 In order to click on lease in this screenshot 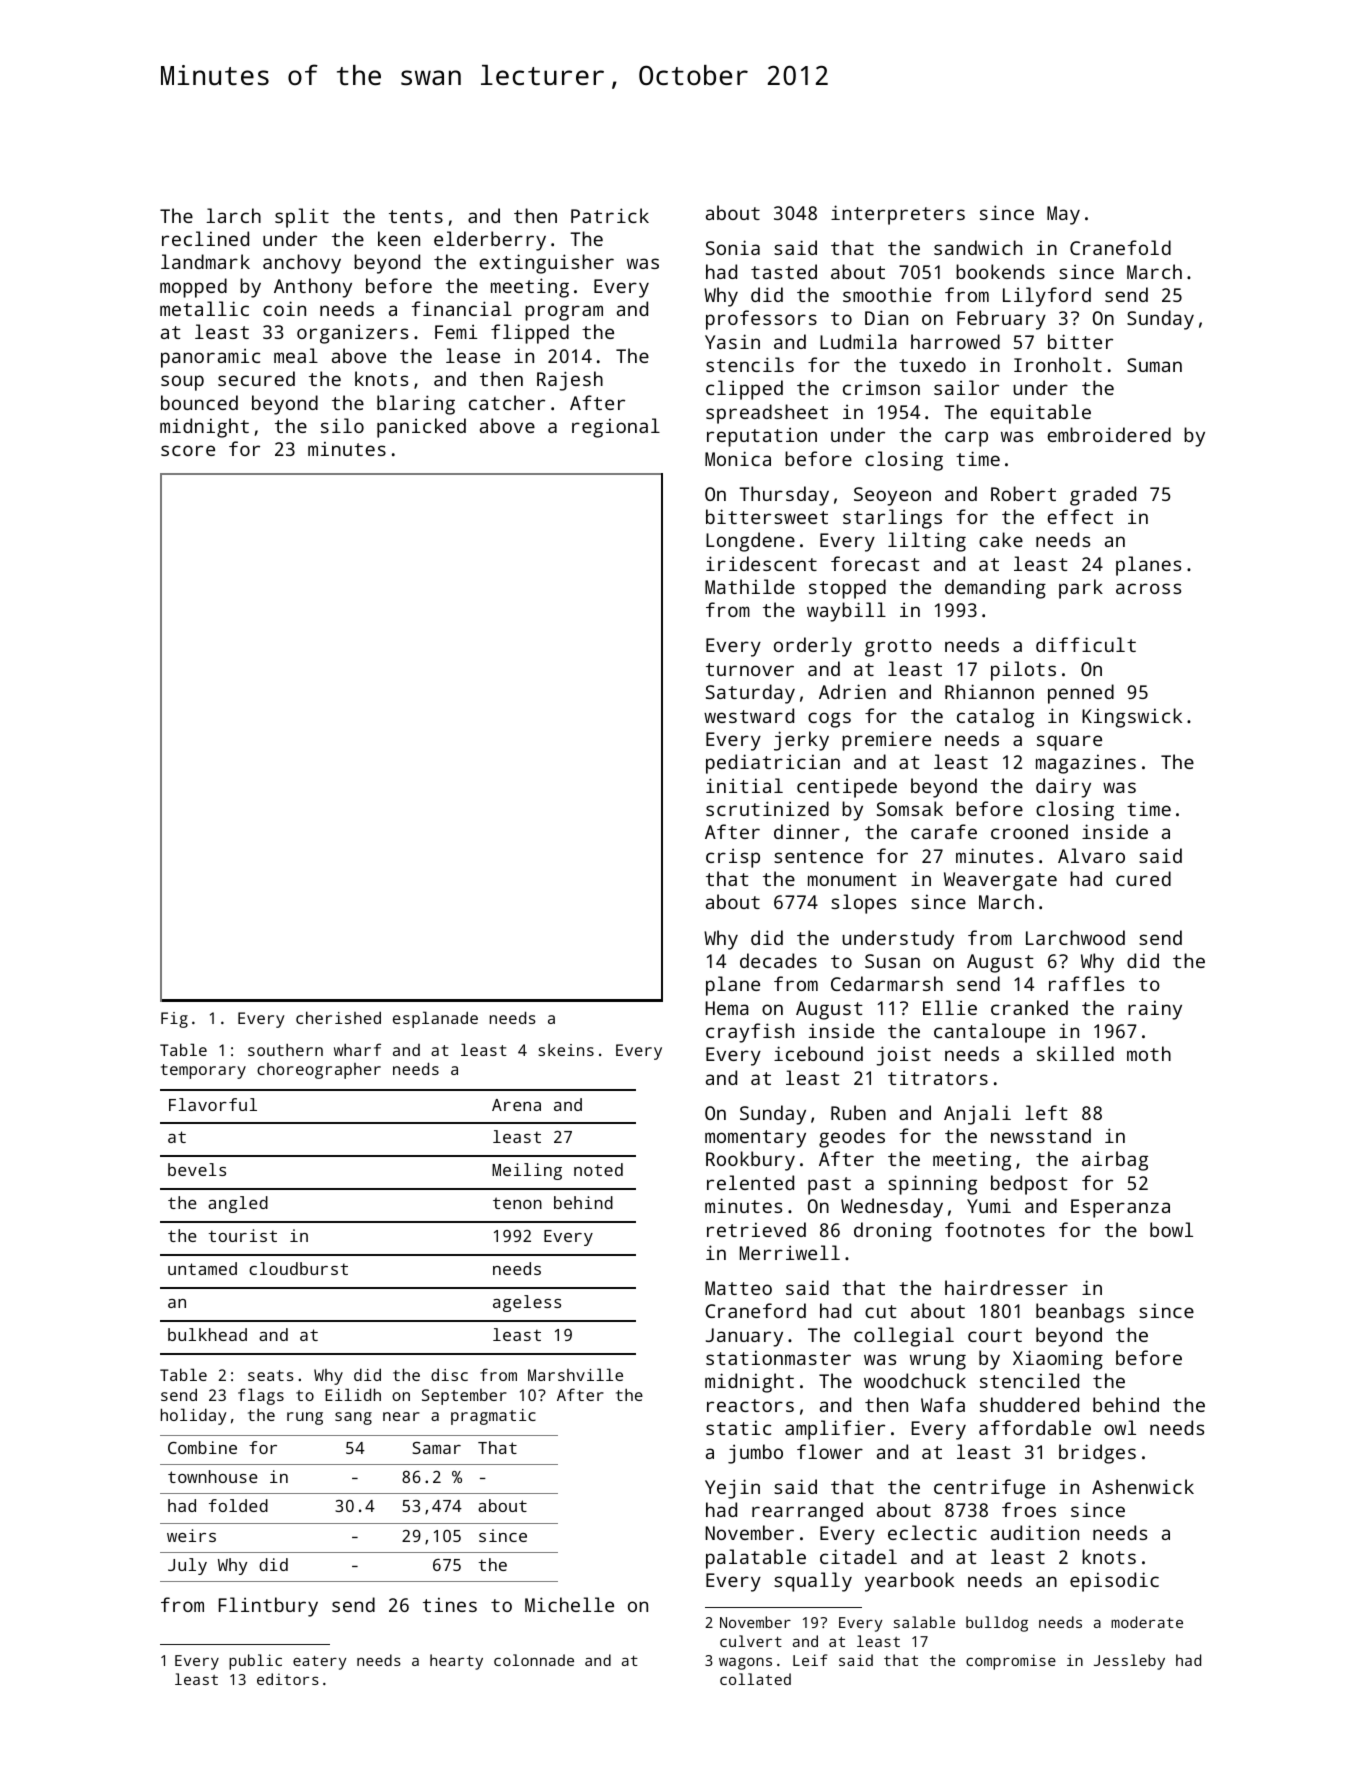, I will do `click(473, 355)`.
